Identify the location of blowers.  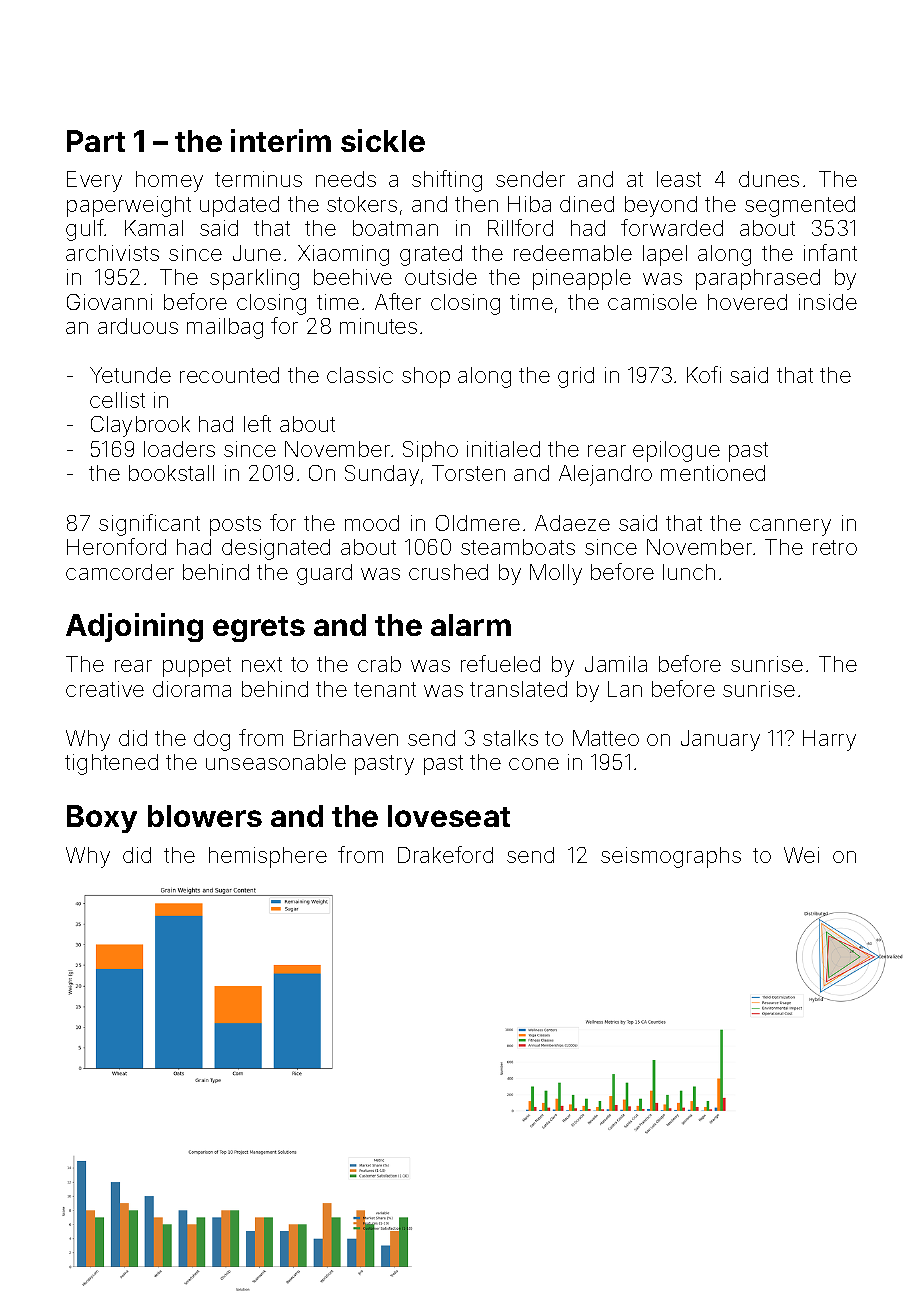
(205, 816).
